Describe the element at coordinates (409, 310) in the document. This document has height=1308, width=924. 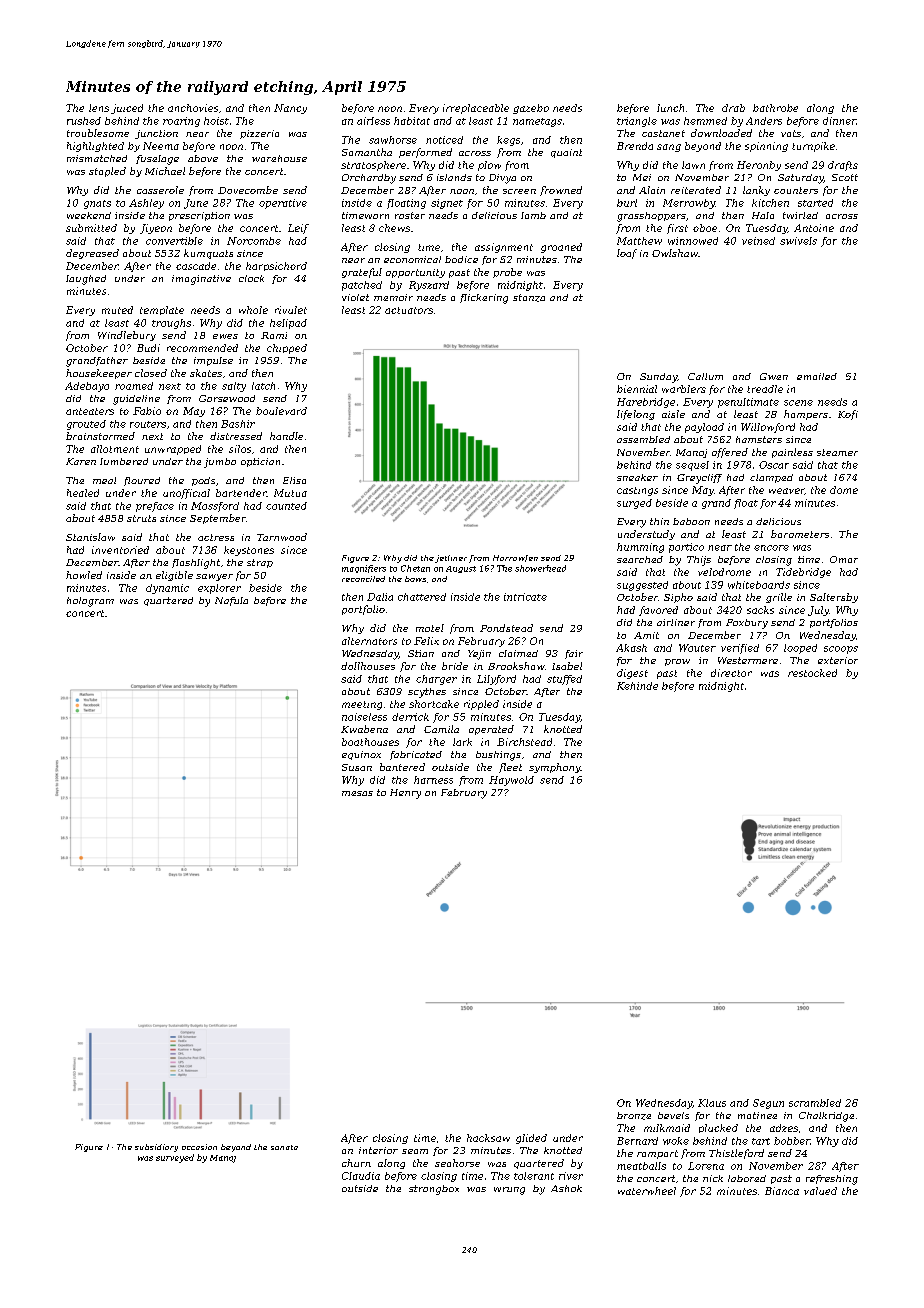
I see `actuators` at that location.
